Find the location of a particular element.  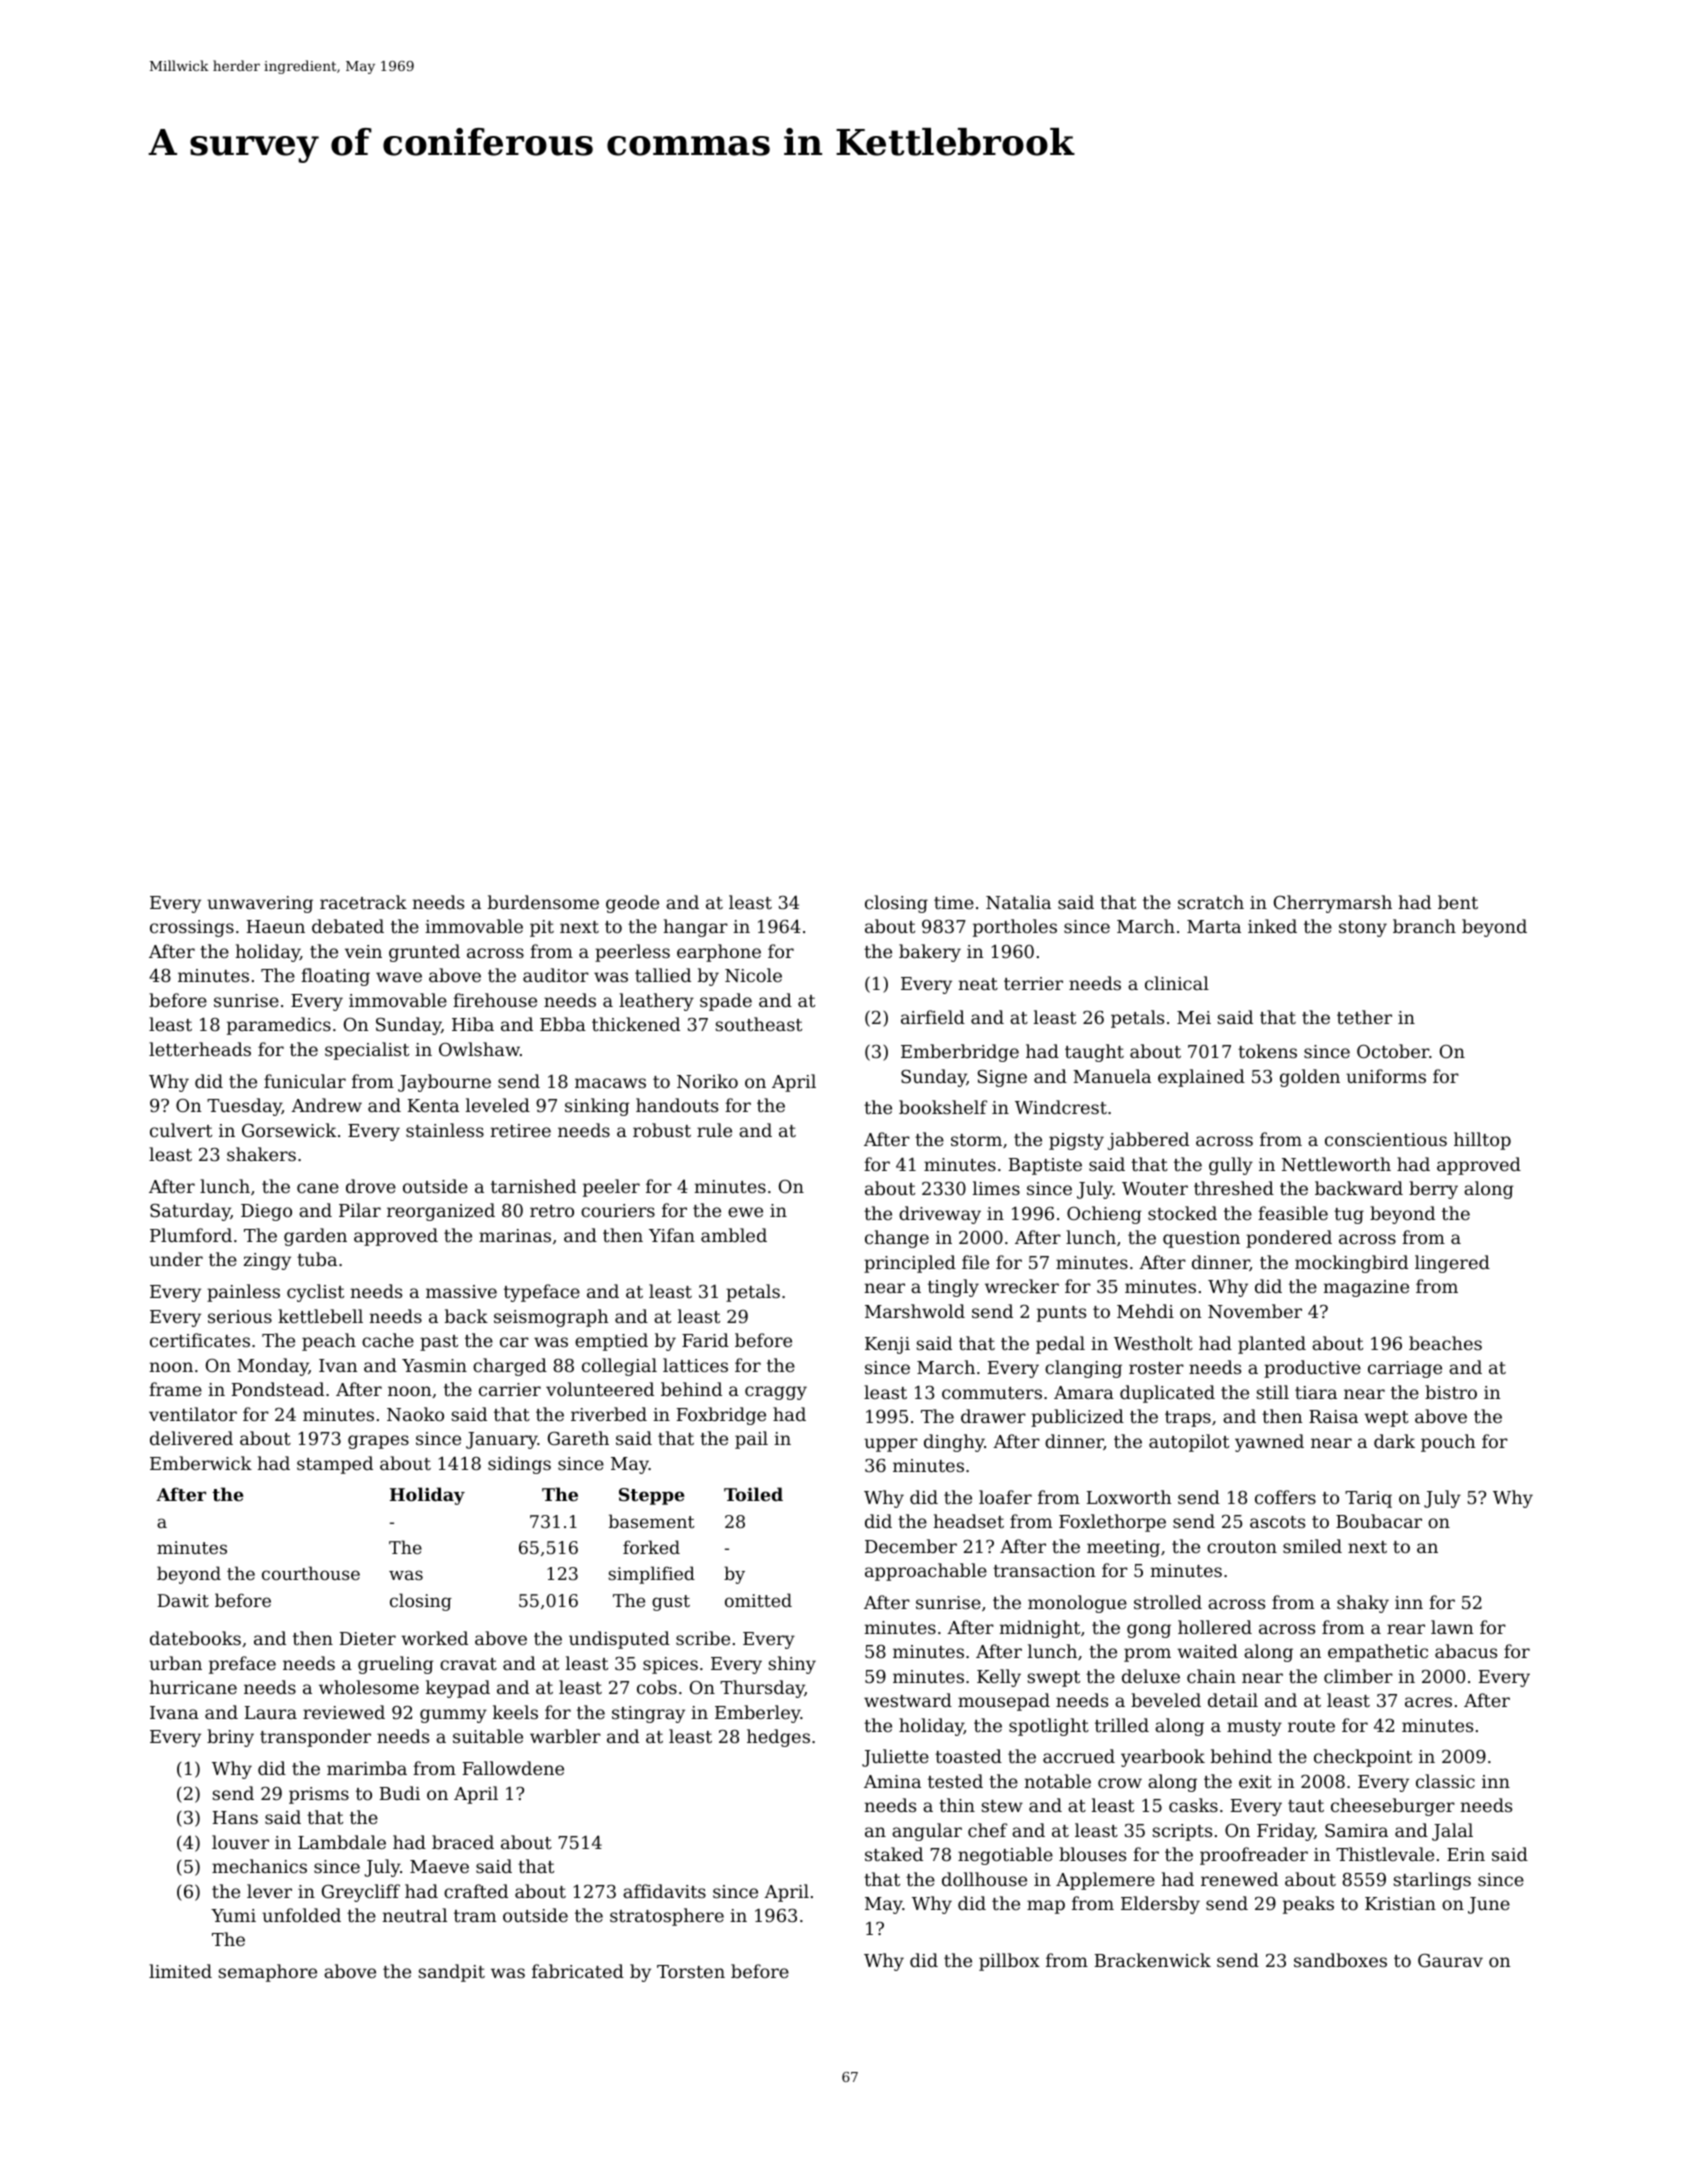

bistro is located at coordinates (1451, 1392).
